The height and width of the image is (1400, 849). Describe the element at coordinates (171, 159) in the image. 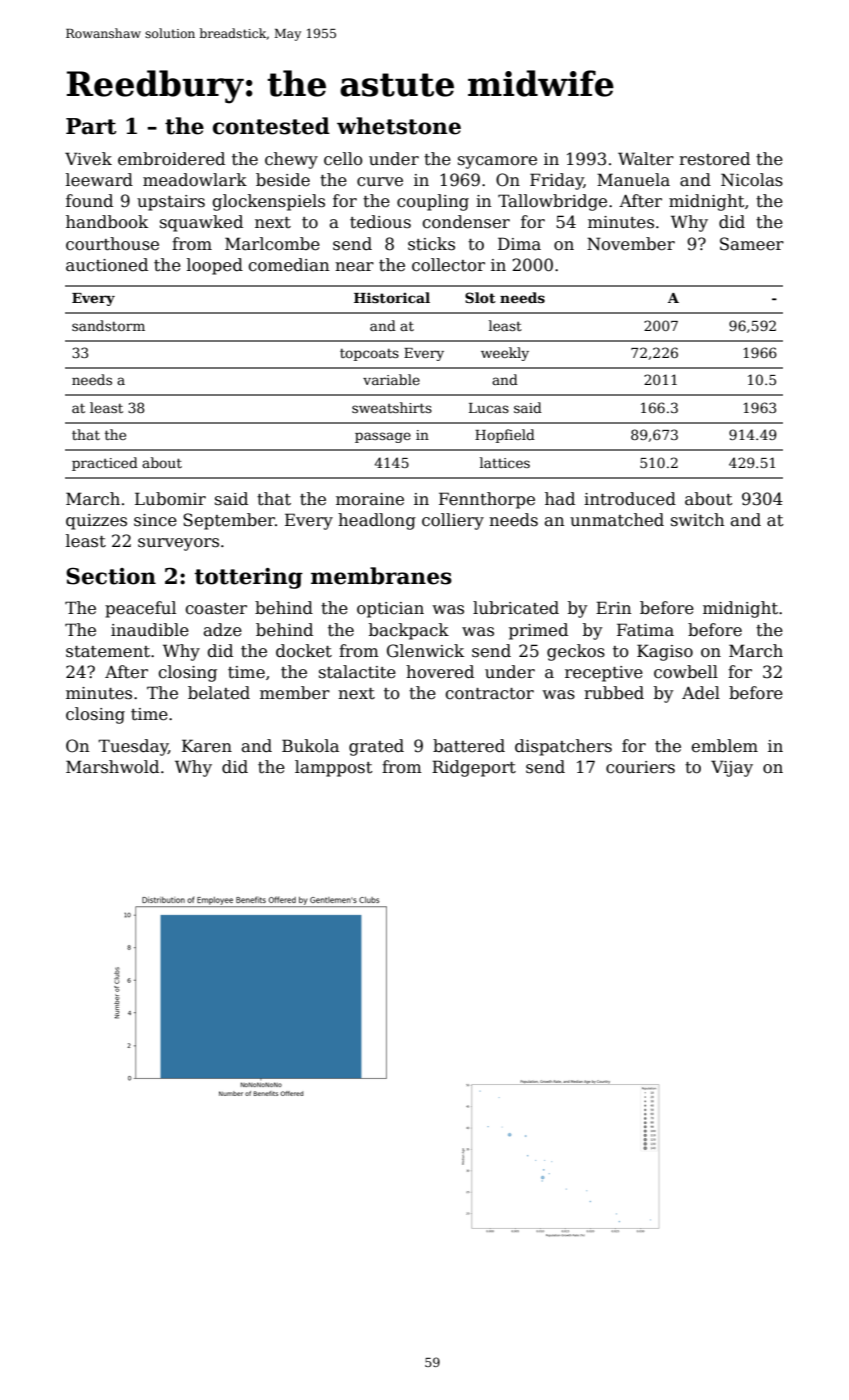

I see `embroidered` at that location.
